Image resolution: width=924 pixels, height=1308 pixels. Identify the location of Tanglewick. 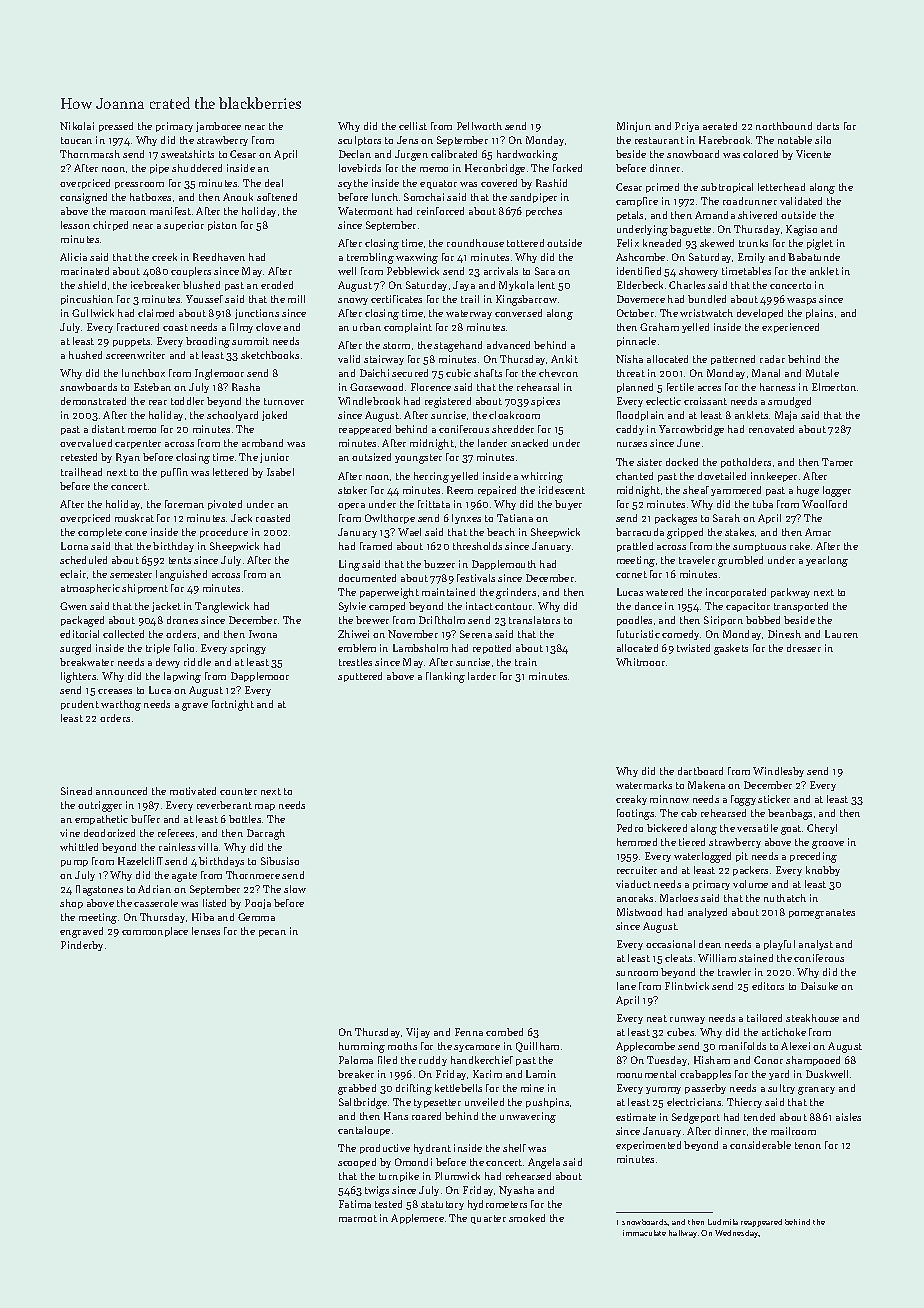
(222, 607).
